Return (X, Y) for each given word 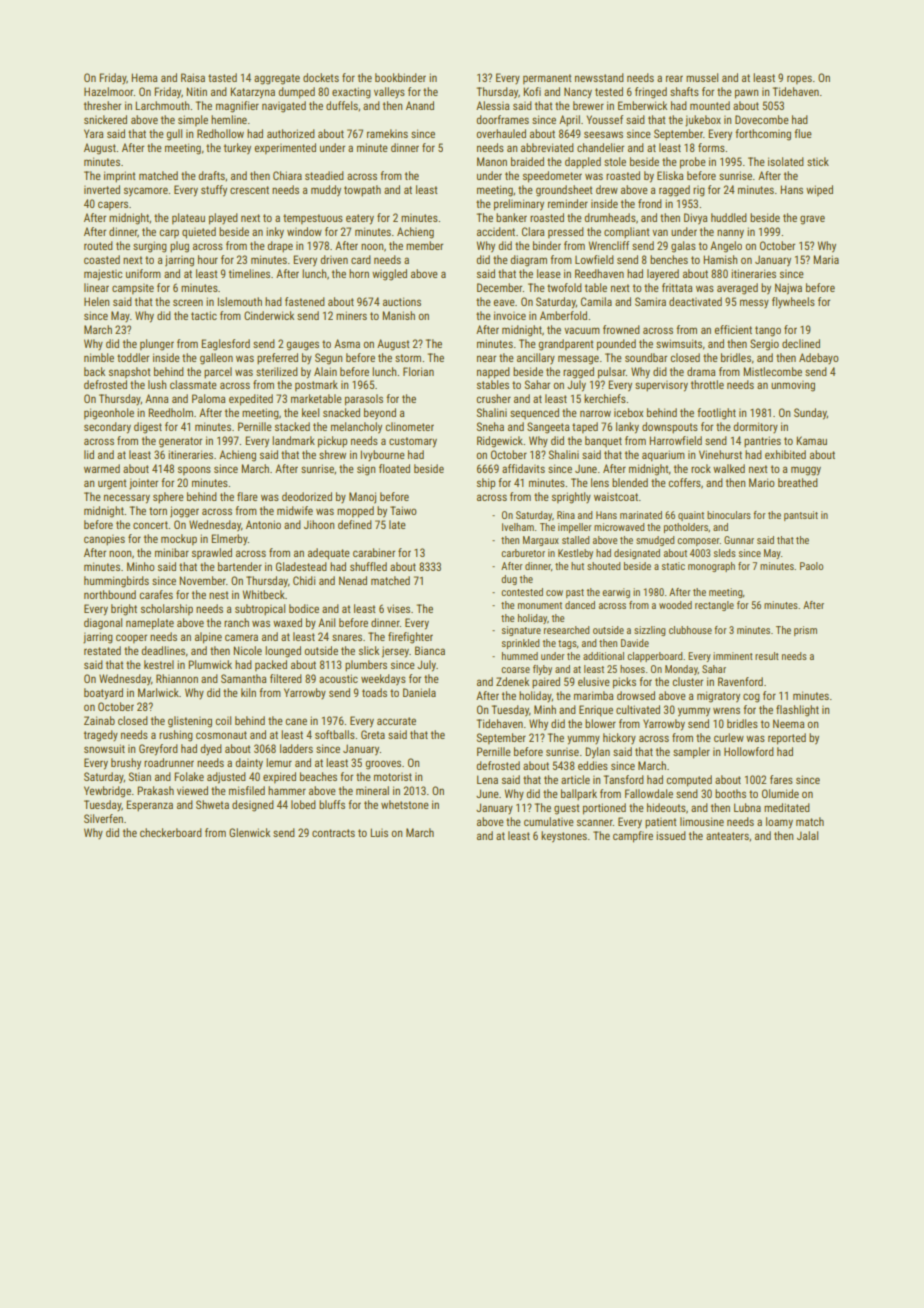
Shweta (212, 804)
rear (674, 78)
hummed (520, 656)
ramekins (387, 133)
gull (174, 135)
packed (271, 666)
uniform (143, 273)
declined (801, 343)
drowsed (636, 695)
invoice (510, 315)
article (575, 779)
